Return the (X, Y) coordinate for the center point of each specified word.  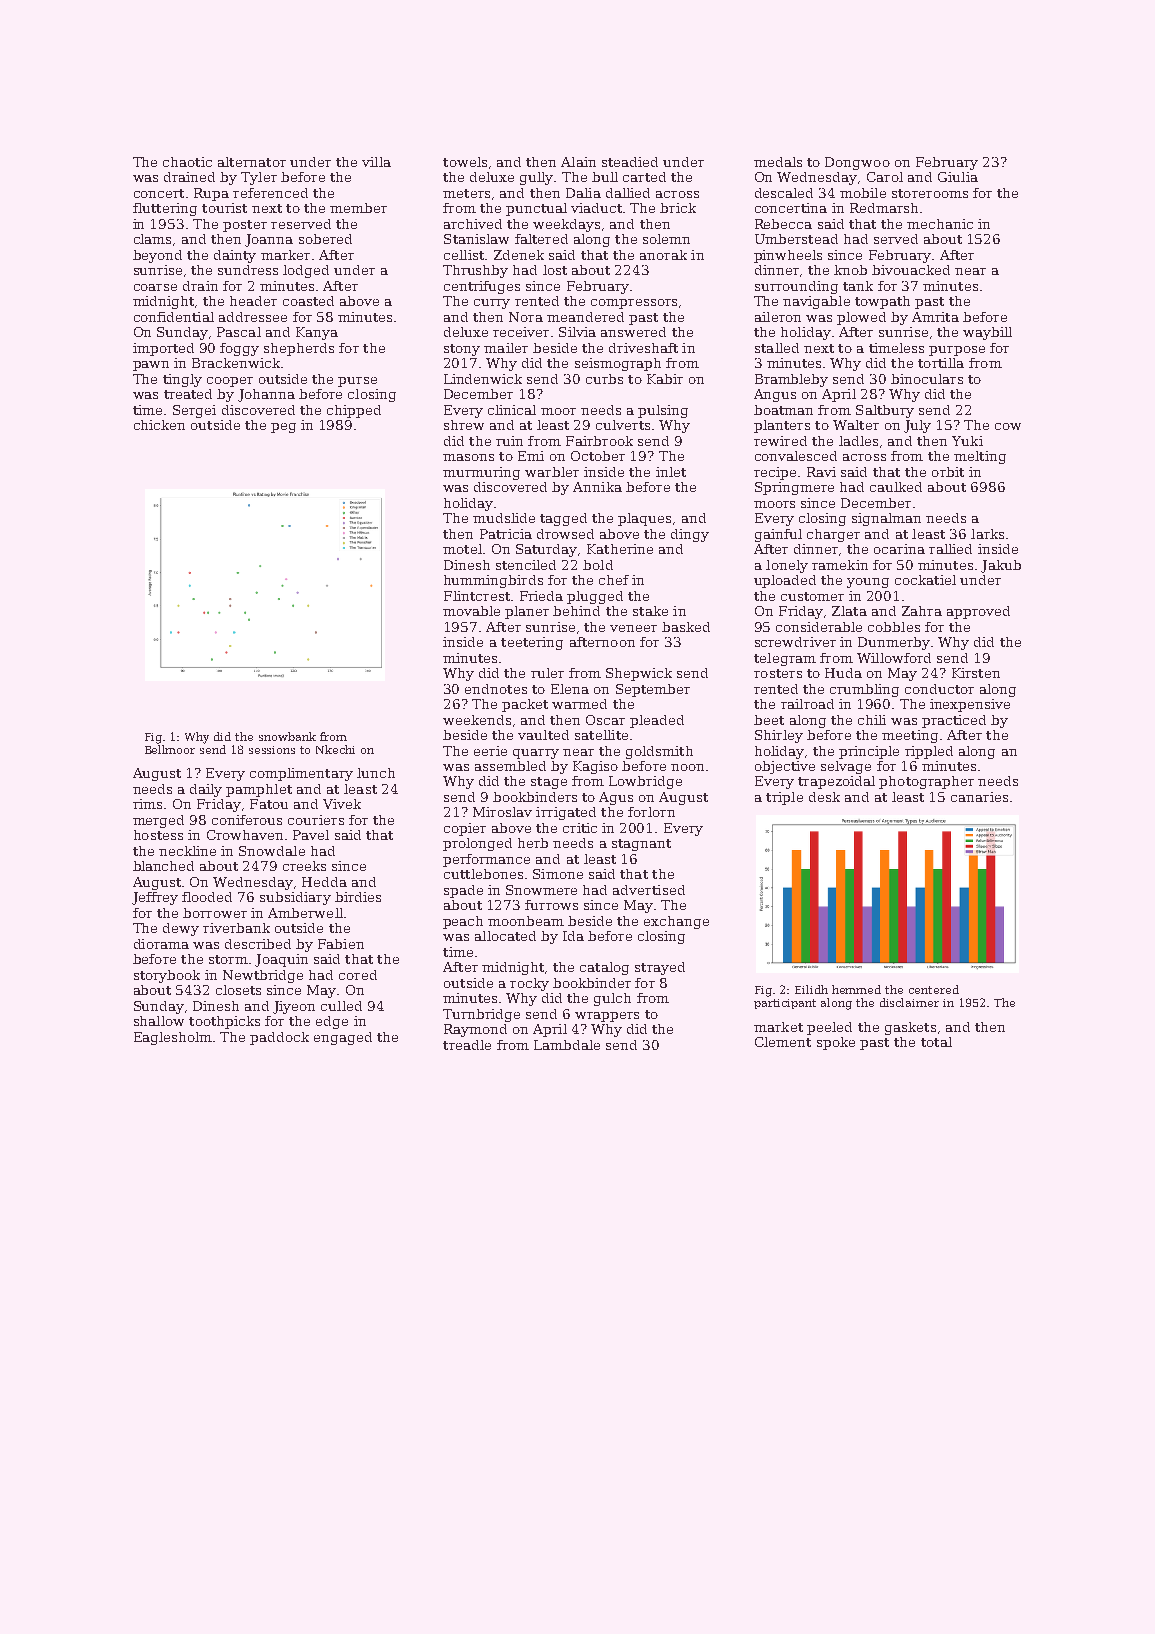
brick (678, 208)
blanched (163, 866)
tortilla (941, 363)
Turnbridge (481, 1015)
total (936, 1042)
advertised (649, 890)
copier (465, 829)
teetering (532, 643)
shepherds (299, 349)
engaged (343, 1038)
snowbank (287, 736)
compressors (634, 304)
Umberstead (796, 239)
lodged (306, 271)
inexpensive (970, 705)
